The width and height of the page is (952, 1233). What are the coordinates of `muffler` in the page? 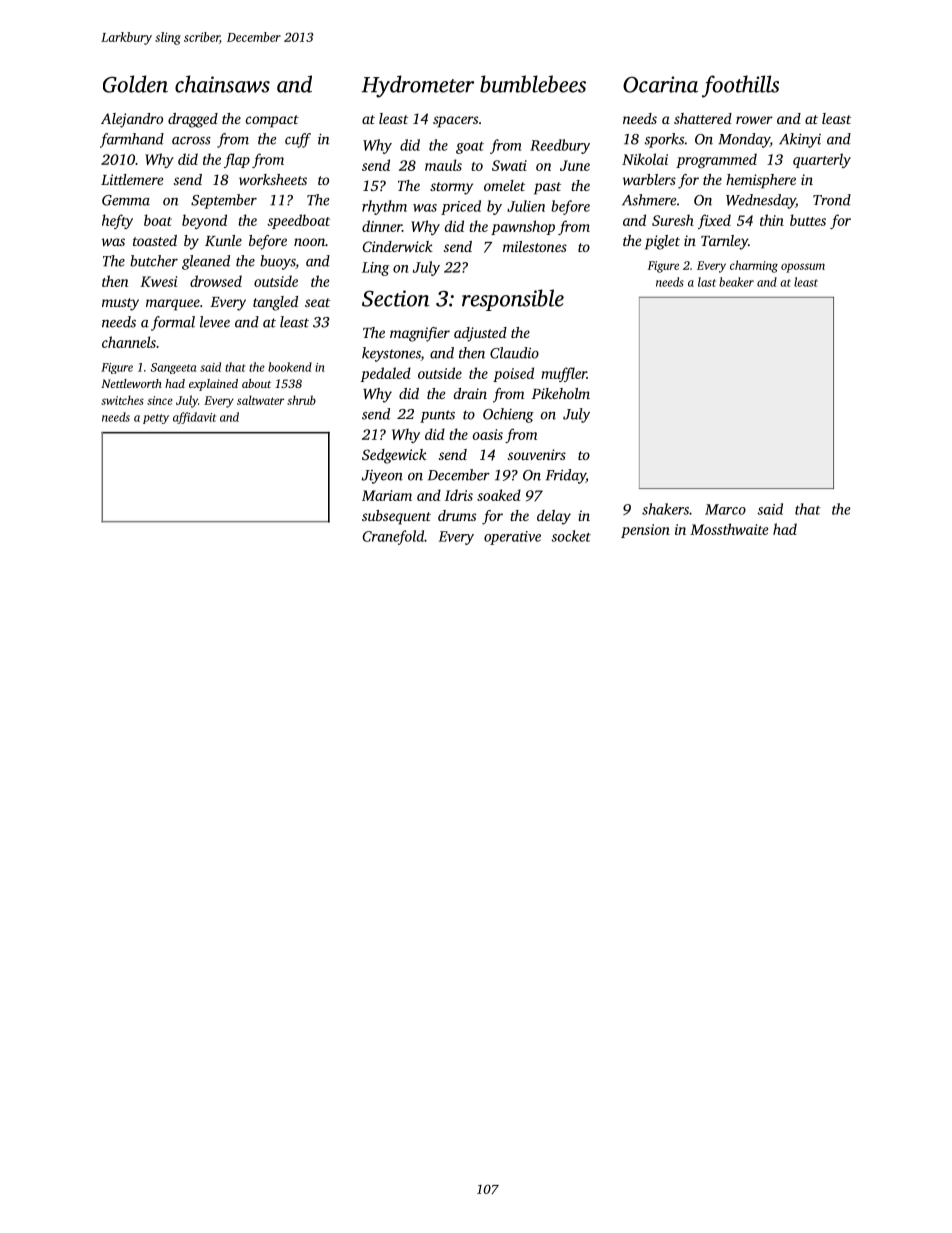 It's located at (564, 374).
